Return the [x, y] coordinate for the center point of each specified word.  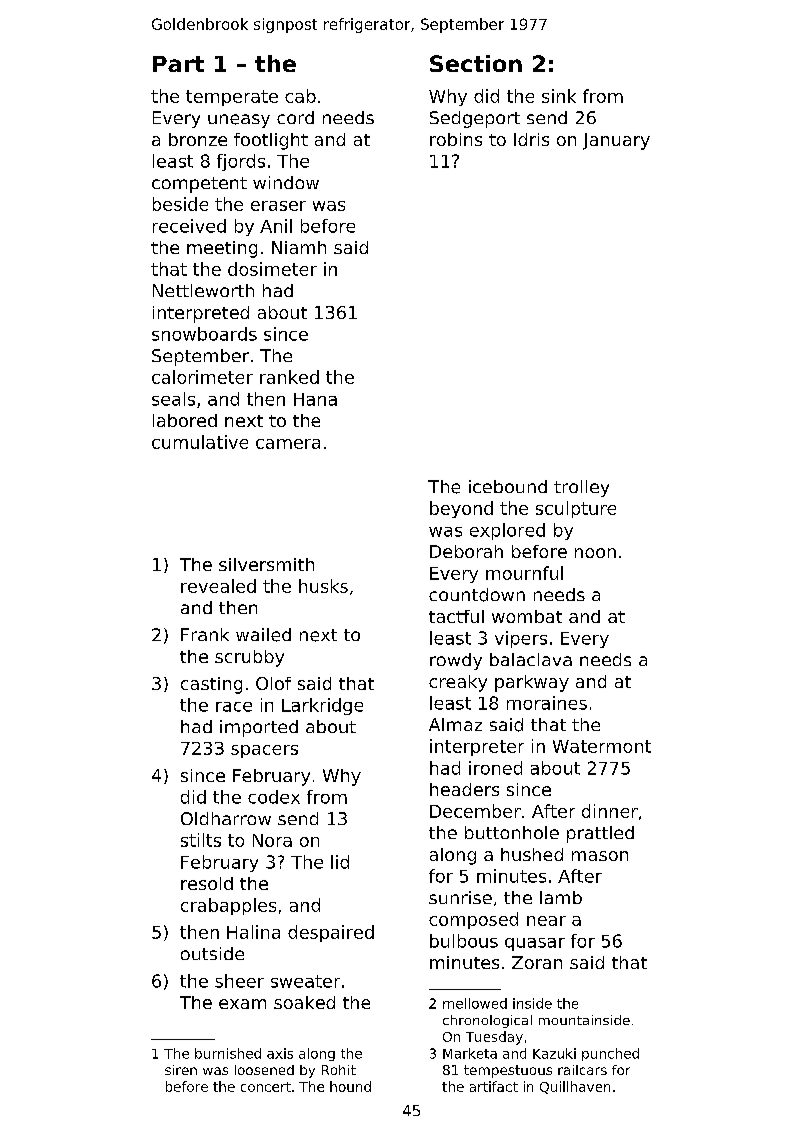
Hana [315, 399]
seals [173, 399]
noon [595, 553]
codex [274, 797]
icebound [508, 486]
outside [212, 953]
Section [476, 63]
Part [178, 64]
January [616, 141]
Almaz [455, 724]
